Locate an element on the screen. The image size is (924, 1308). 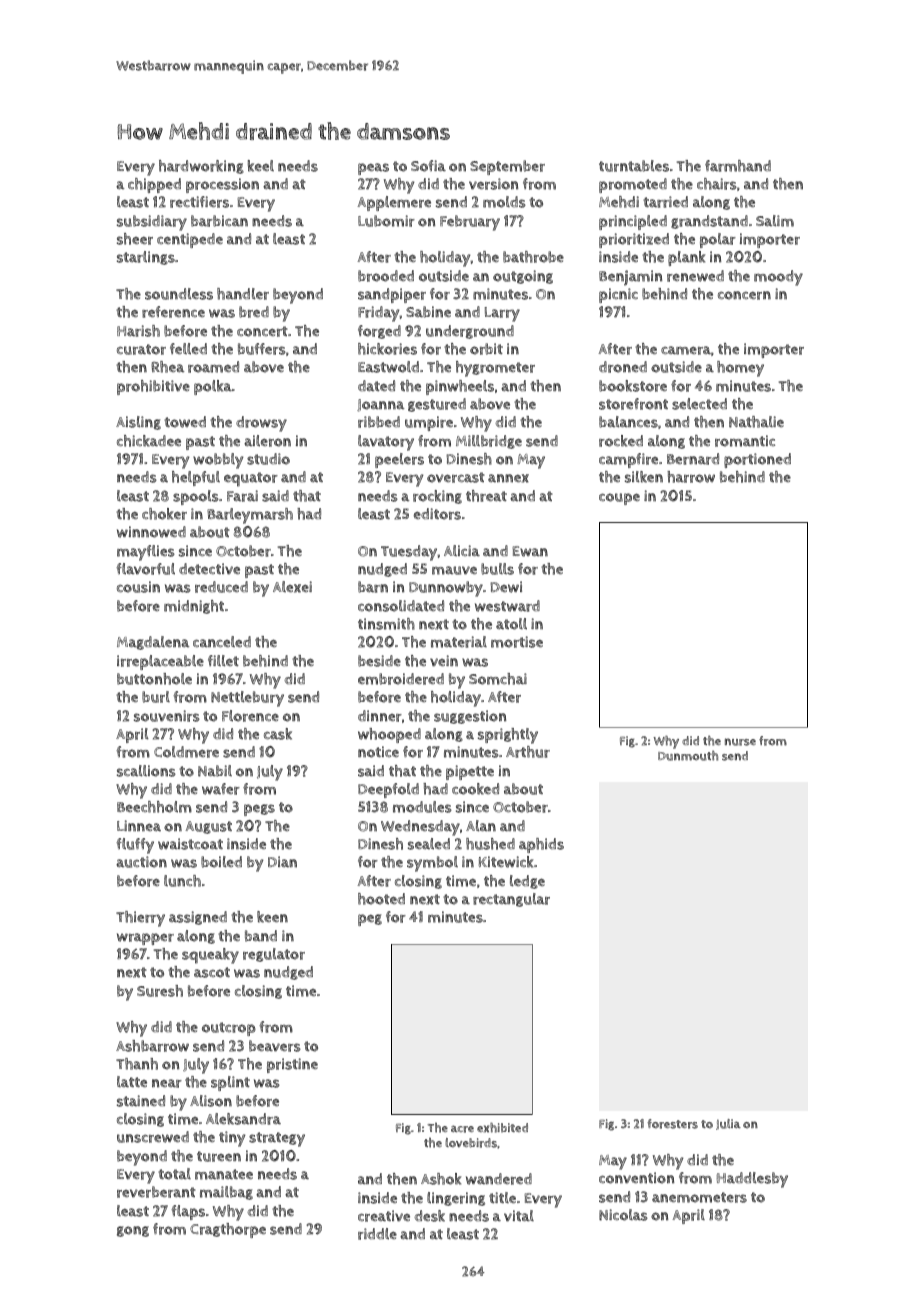
vital is located at coordinates (519, 1216).
